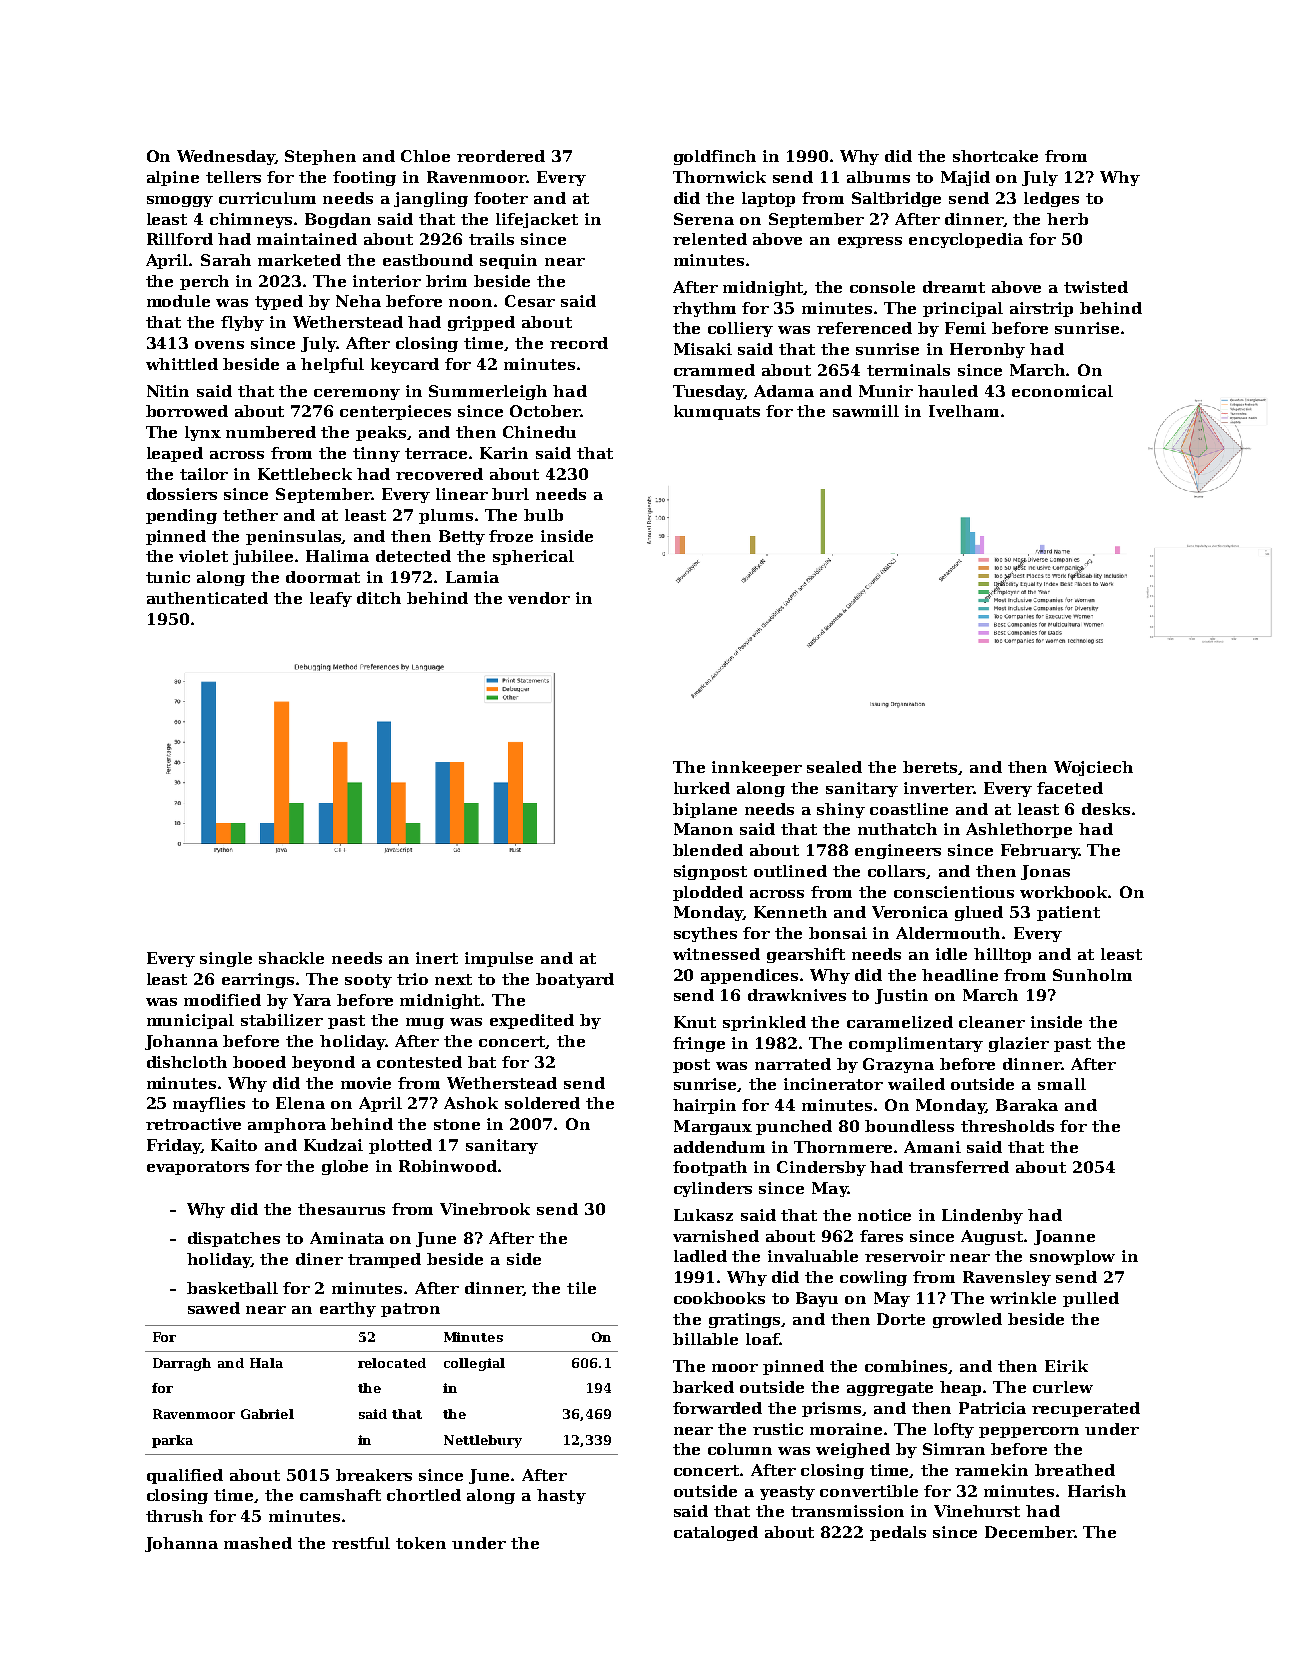 This screenshot has height=1671, width=1291. I want to click on bulb, so click(543, 515).
